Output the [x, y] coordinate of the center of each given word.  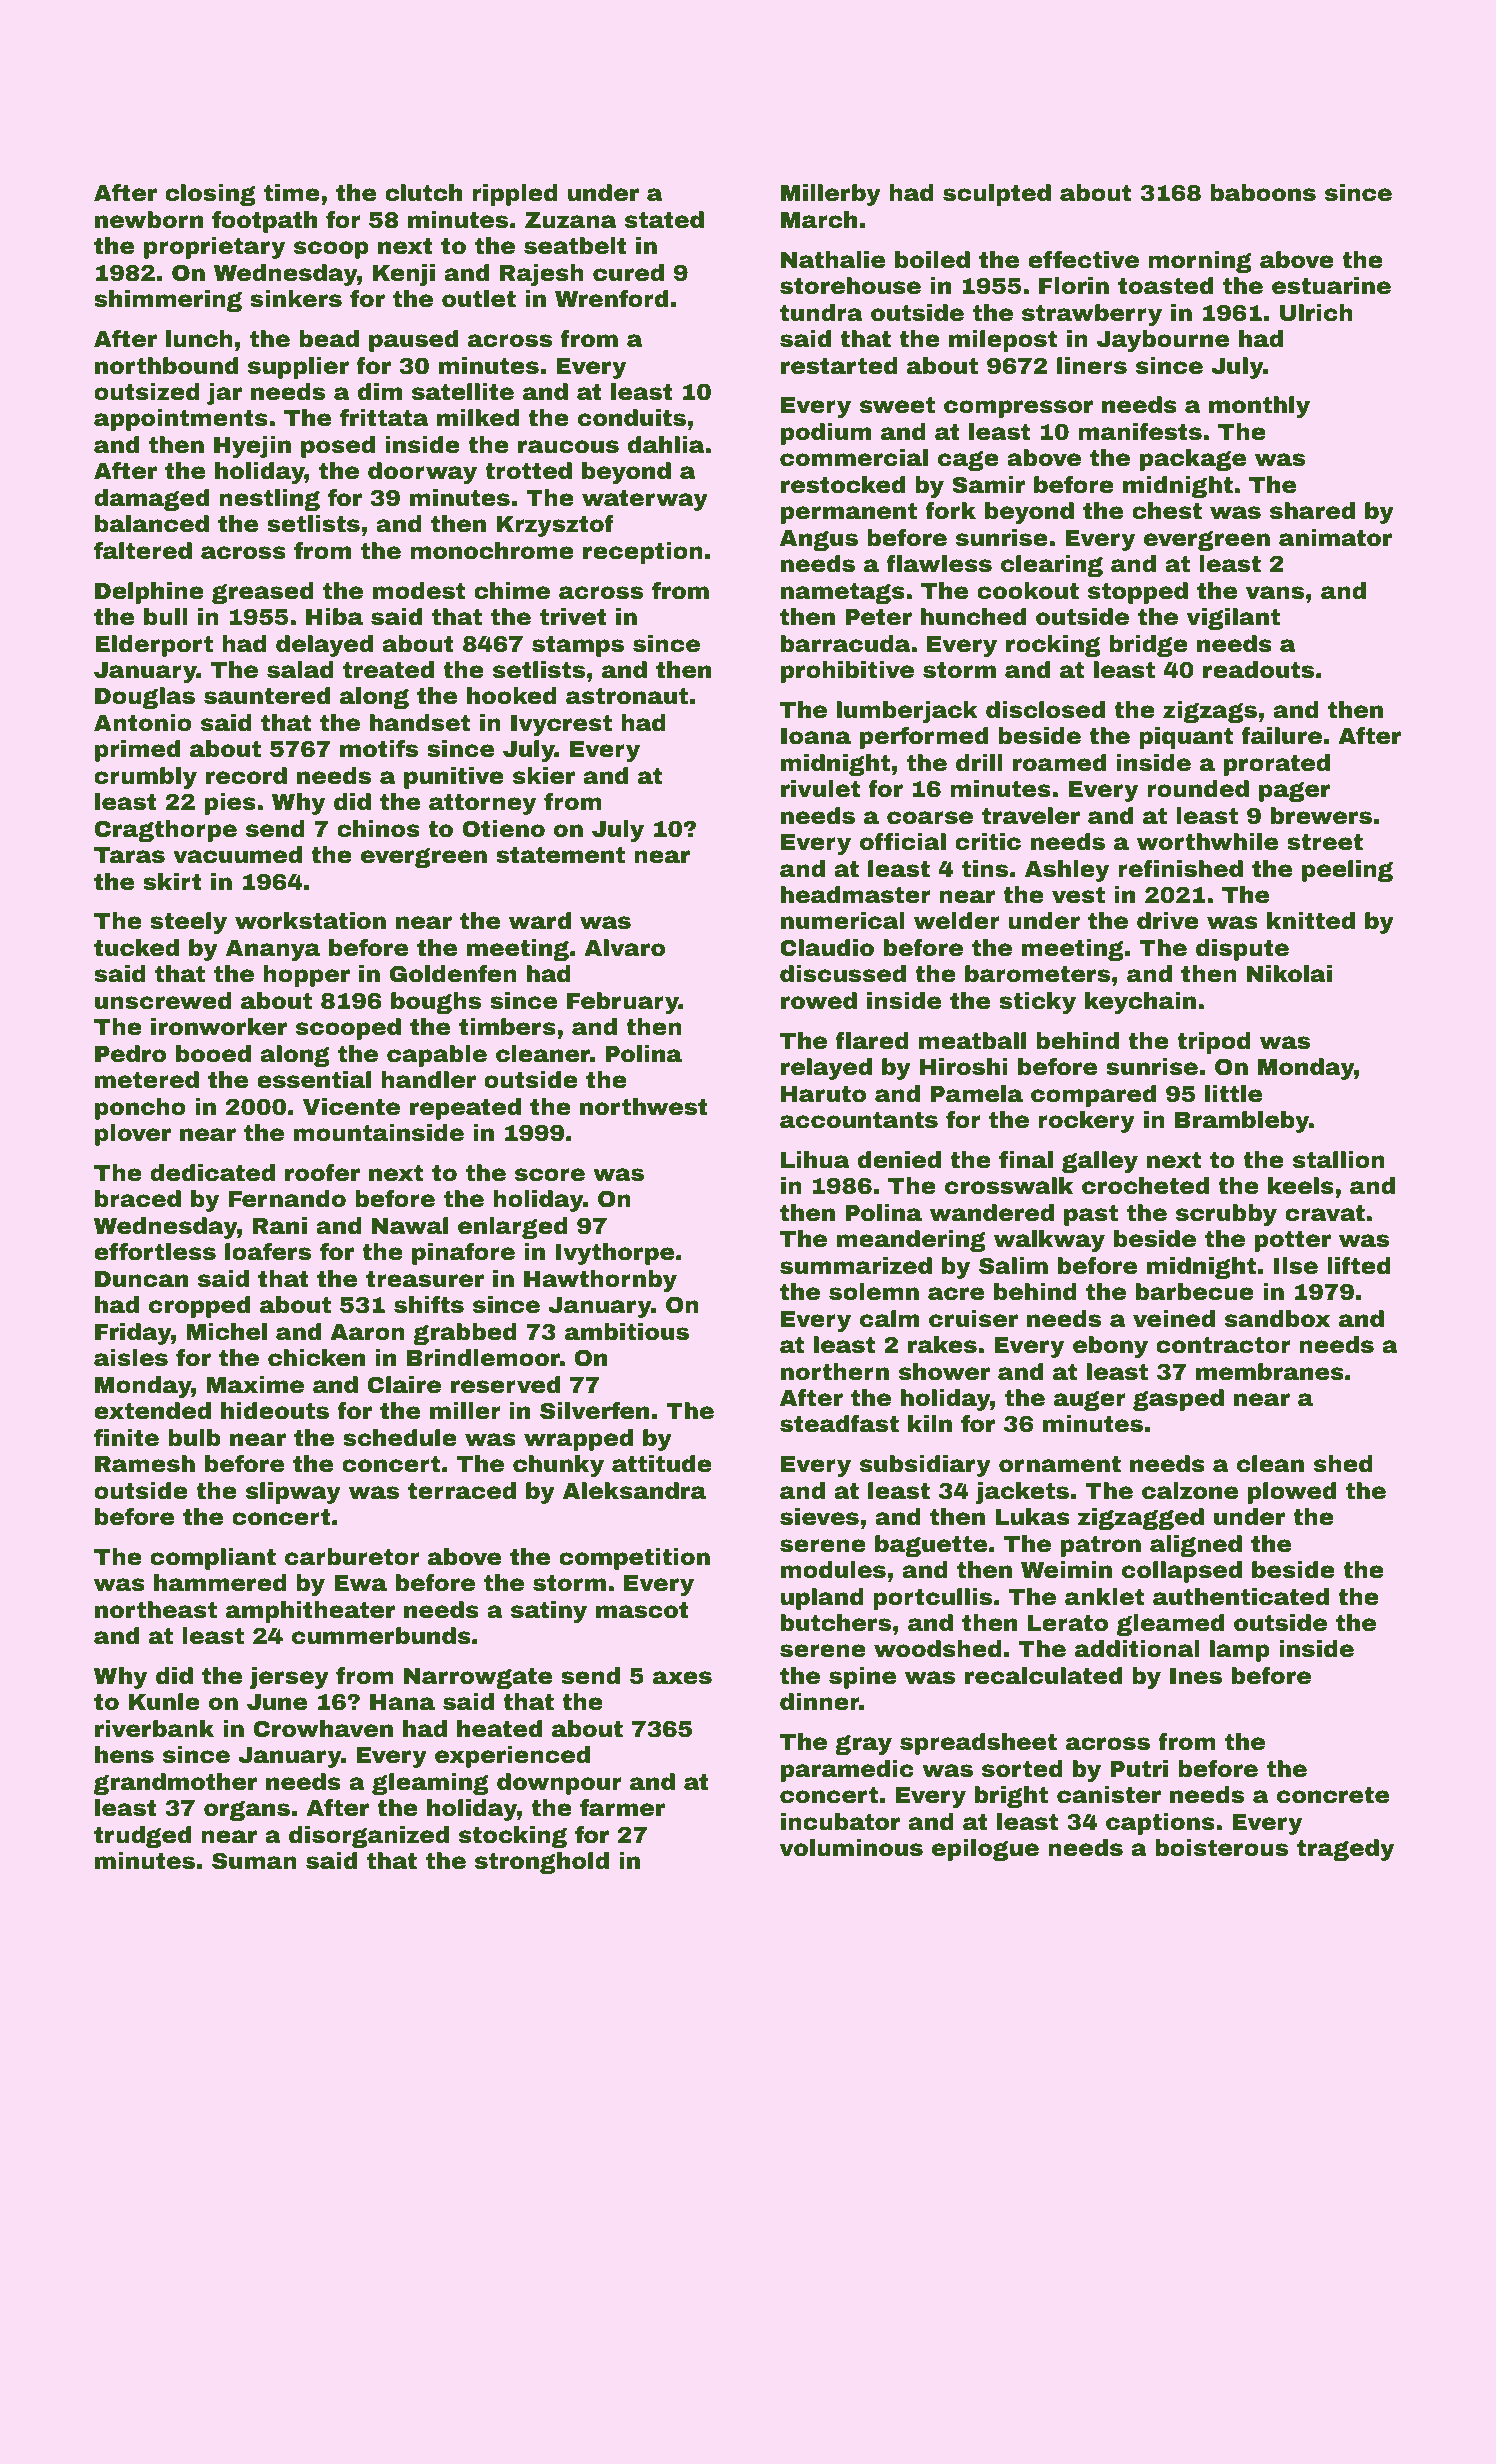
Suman [254, 1861]
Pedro [130, 1054]
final [1026, 1160]
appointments [181, 420]
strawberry [1092, 315]
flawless [939, 564]
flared [872, 1041]
